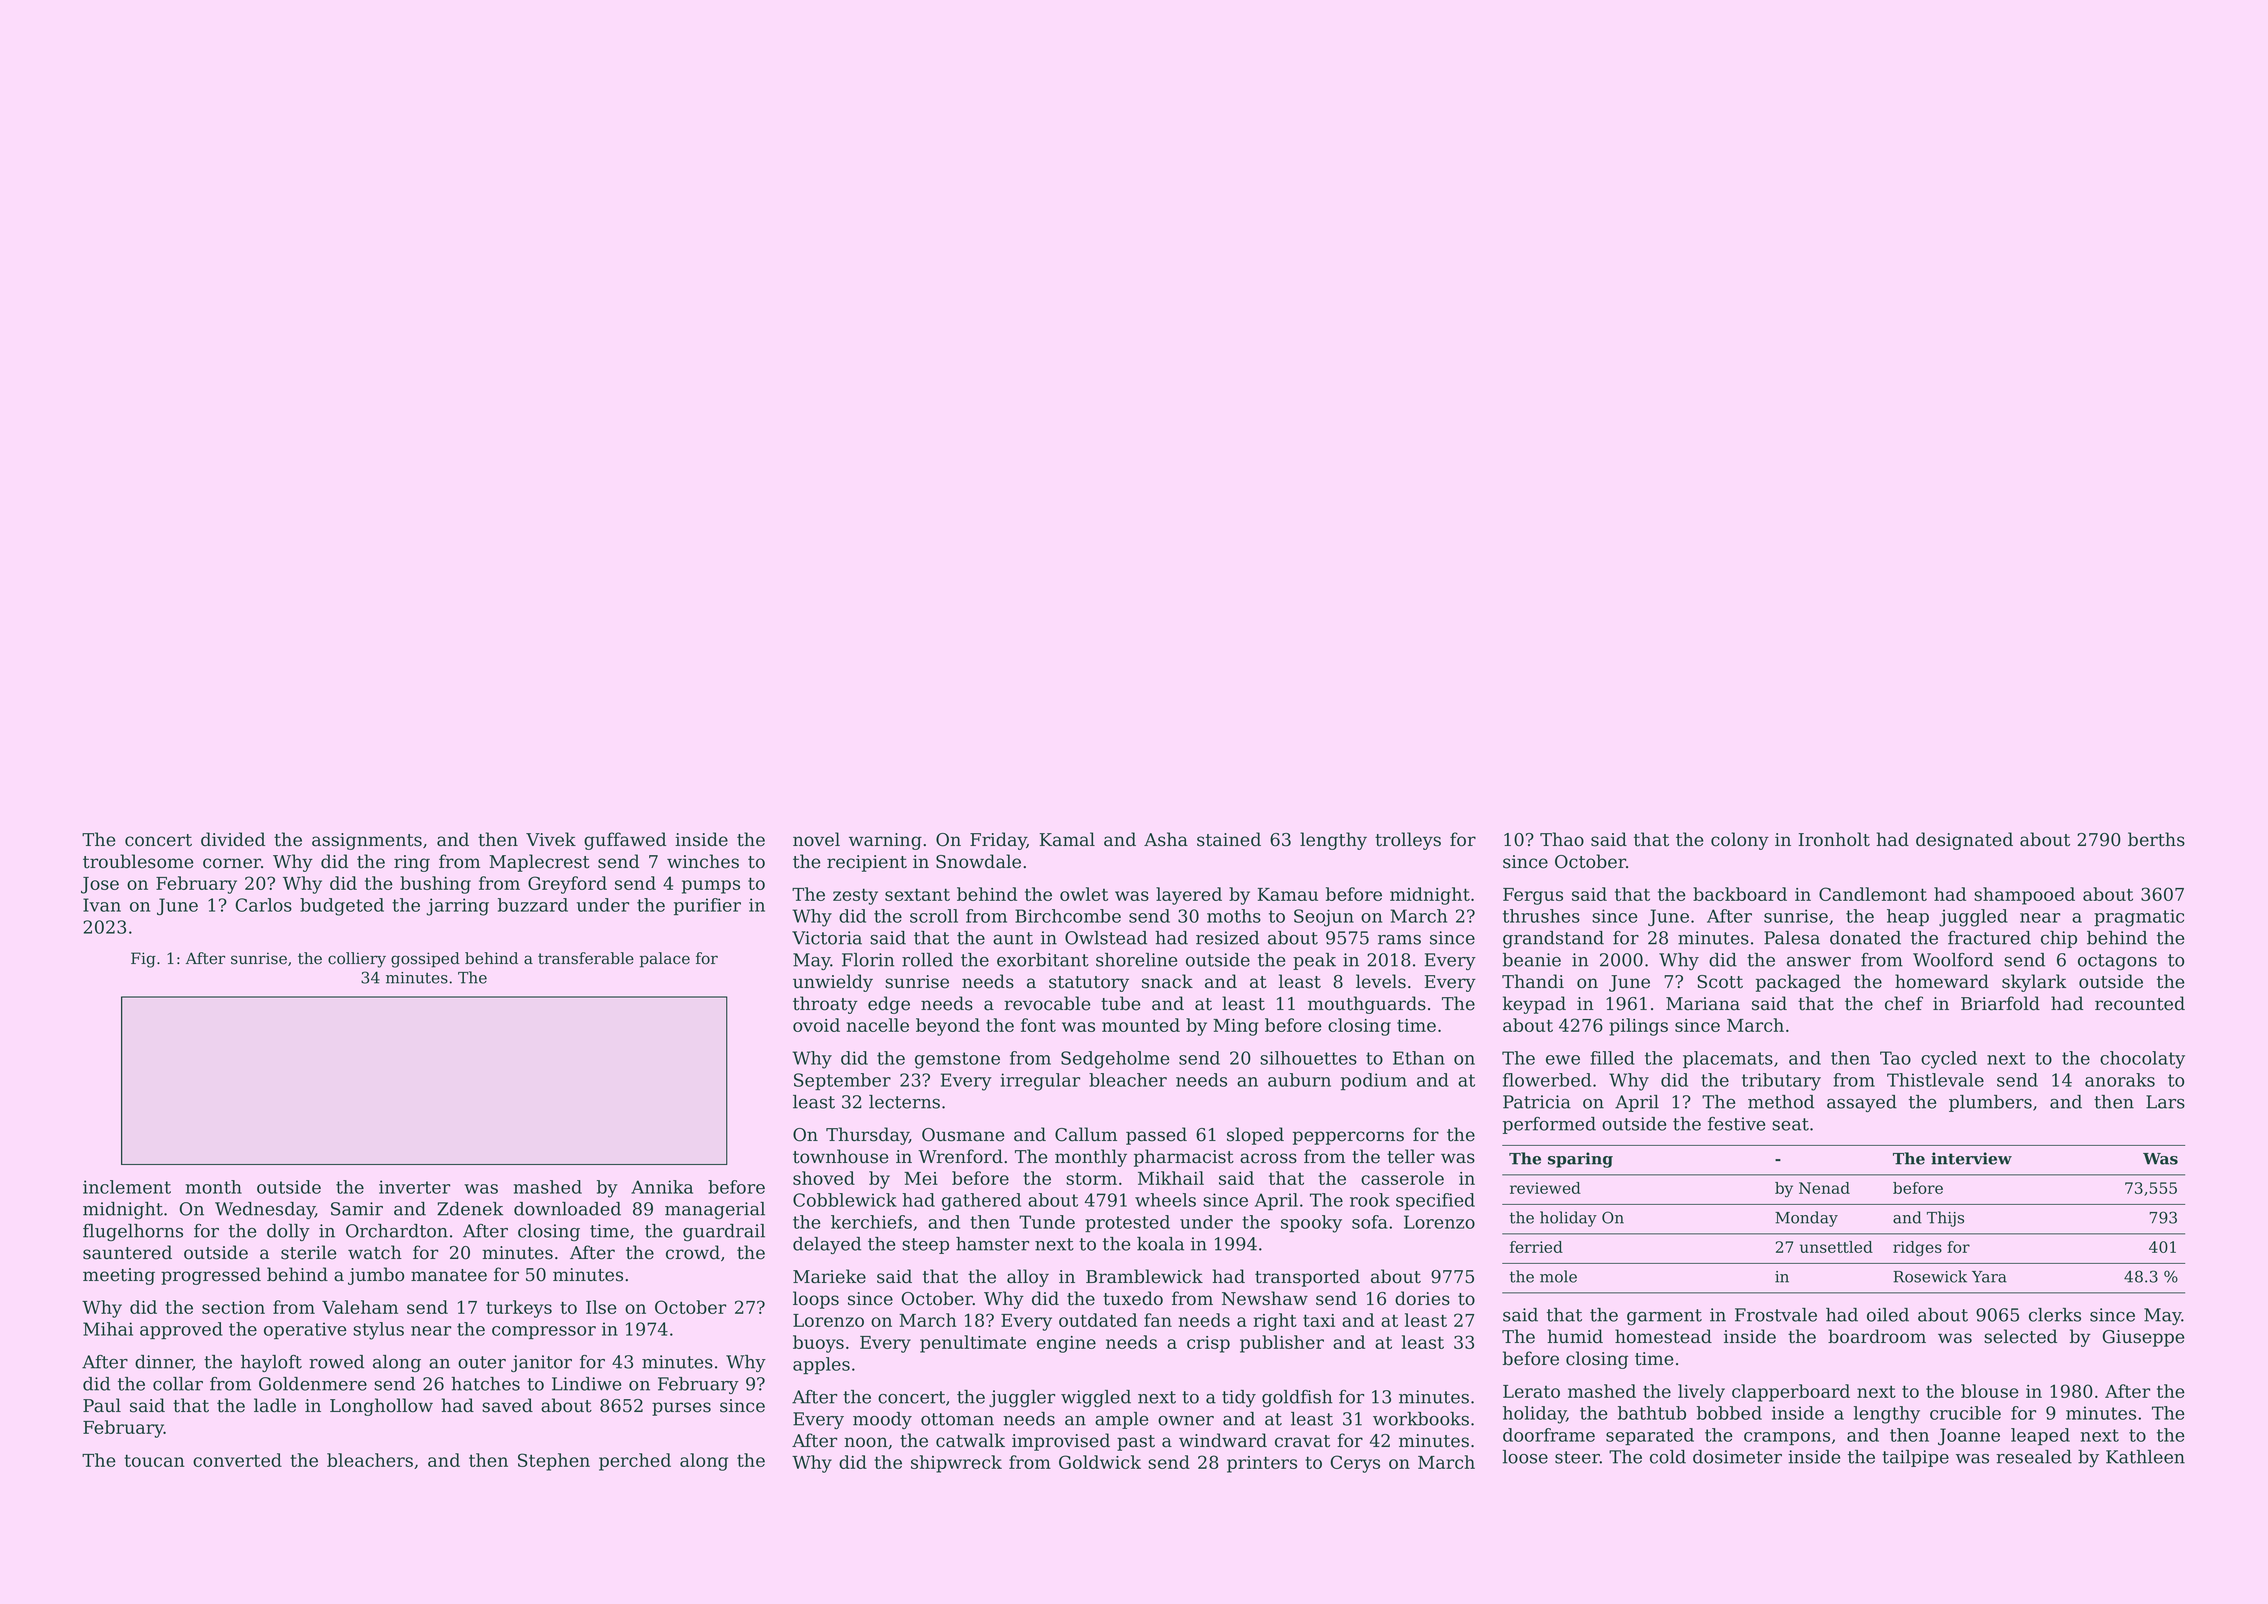  What do you see at coordinates (816, 1025) in the screenshot?
I see `ovoid` at bounding box center [816, 1025].
